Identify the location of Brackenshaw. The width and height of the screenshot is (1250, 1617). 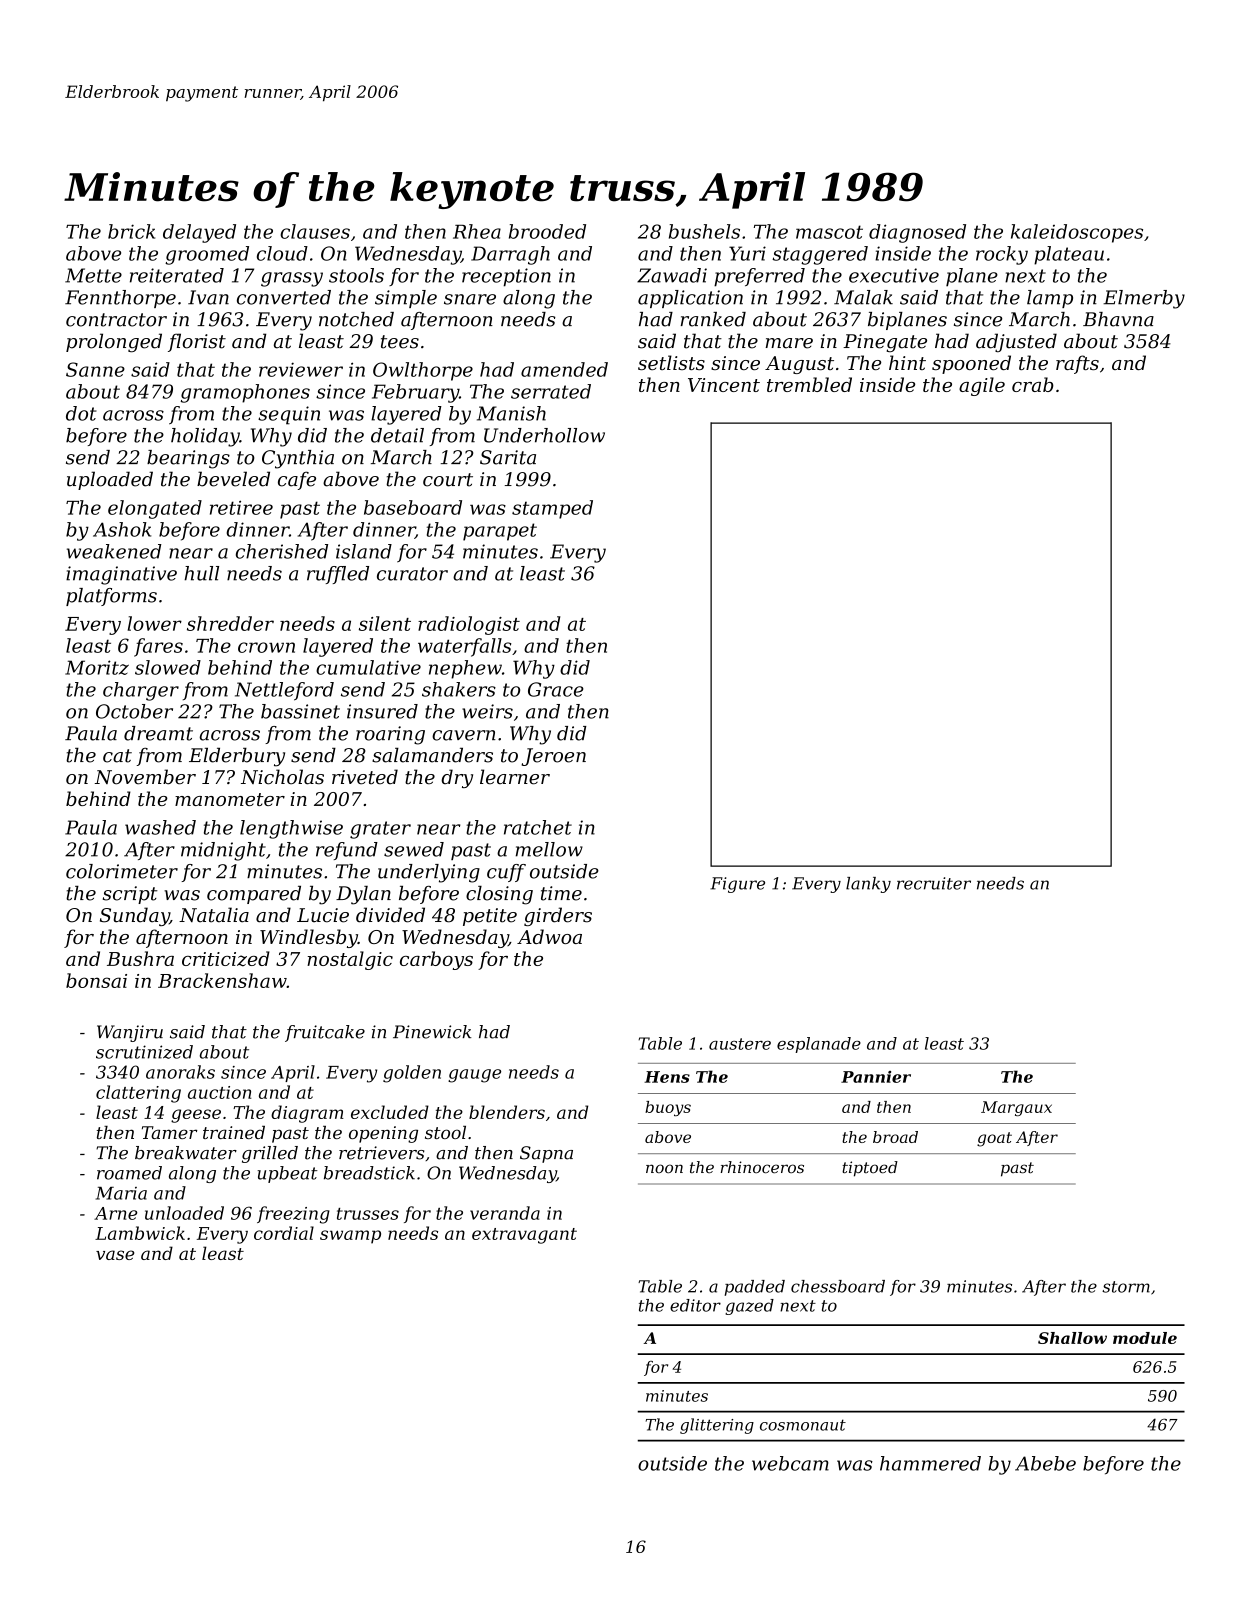
(222, 980).
